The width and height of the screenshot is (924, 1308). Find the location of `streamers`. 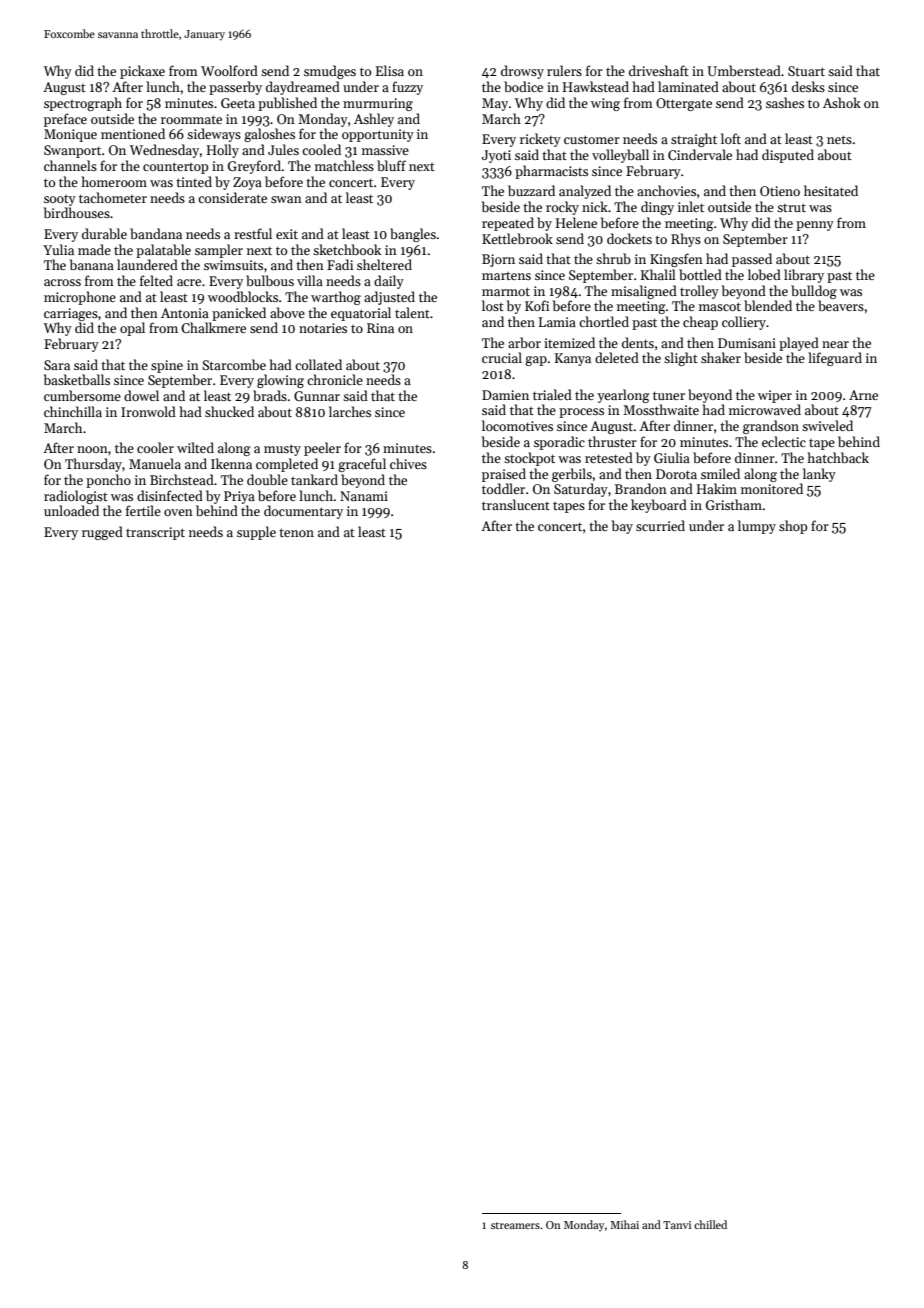

streamers is located at coordinates (515, 1225).
